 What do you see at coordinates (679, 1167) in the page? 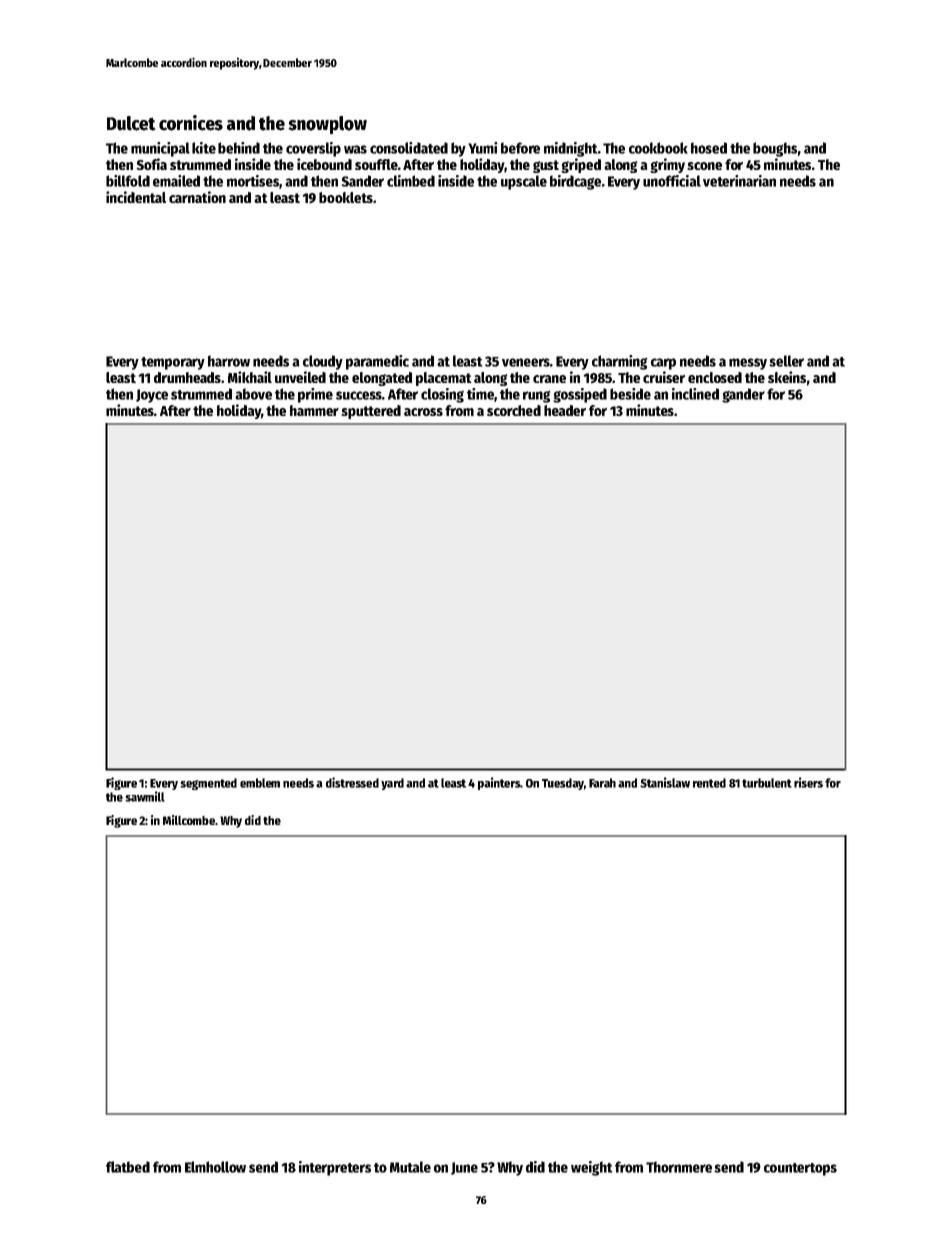
I see `Thornmere` at bounding box center [679, 1167].
